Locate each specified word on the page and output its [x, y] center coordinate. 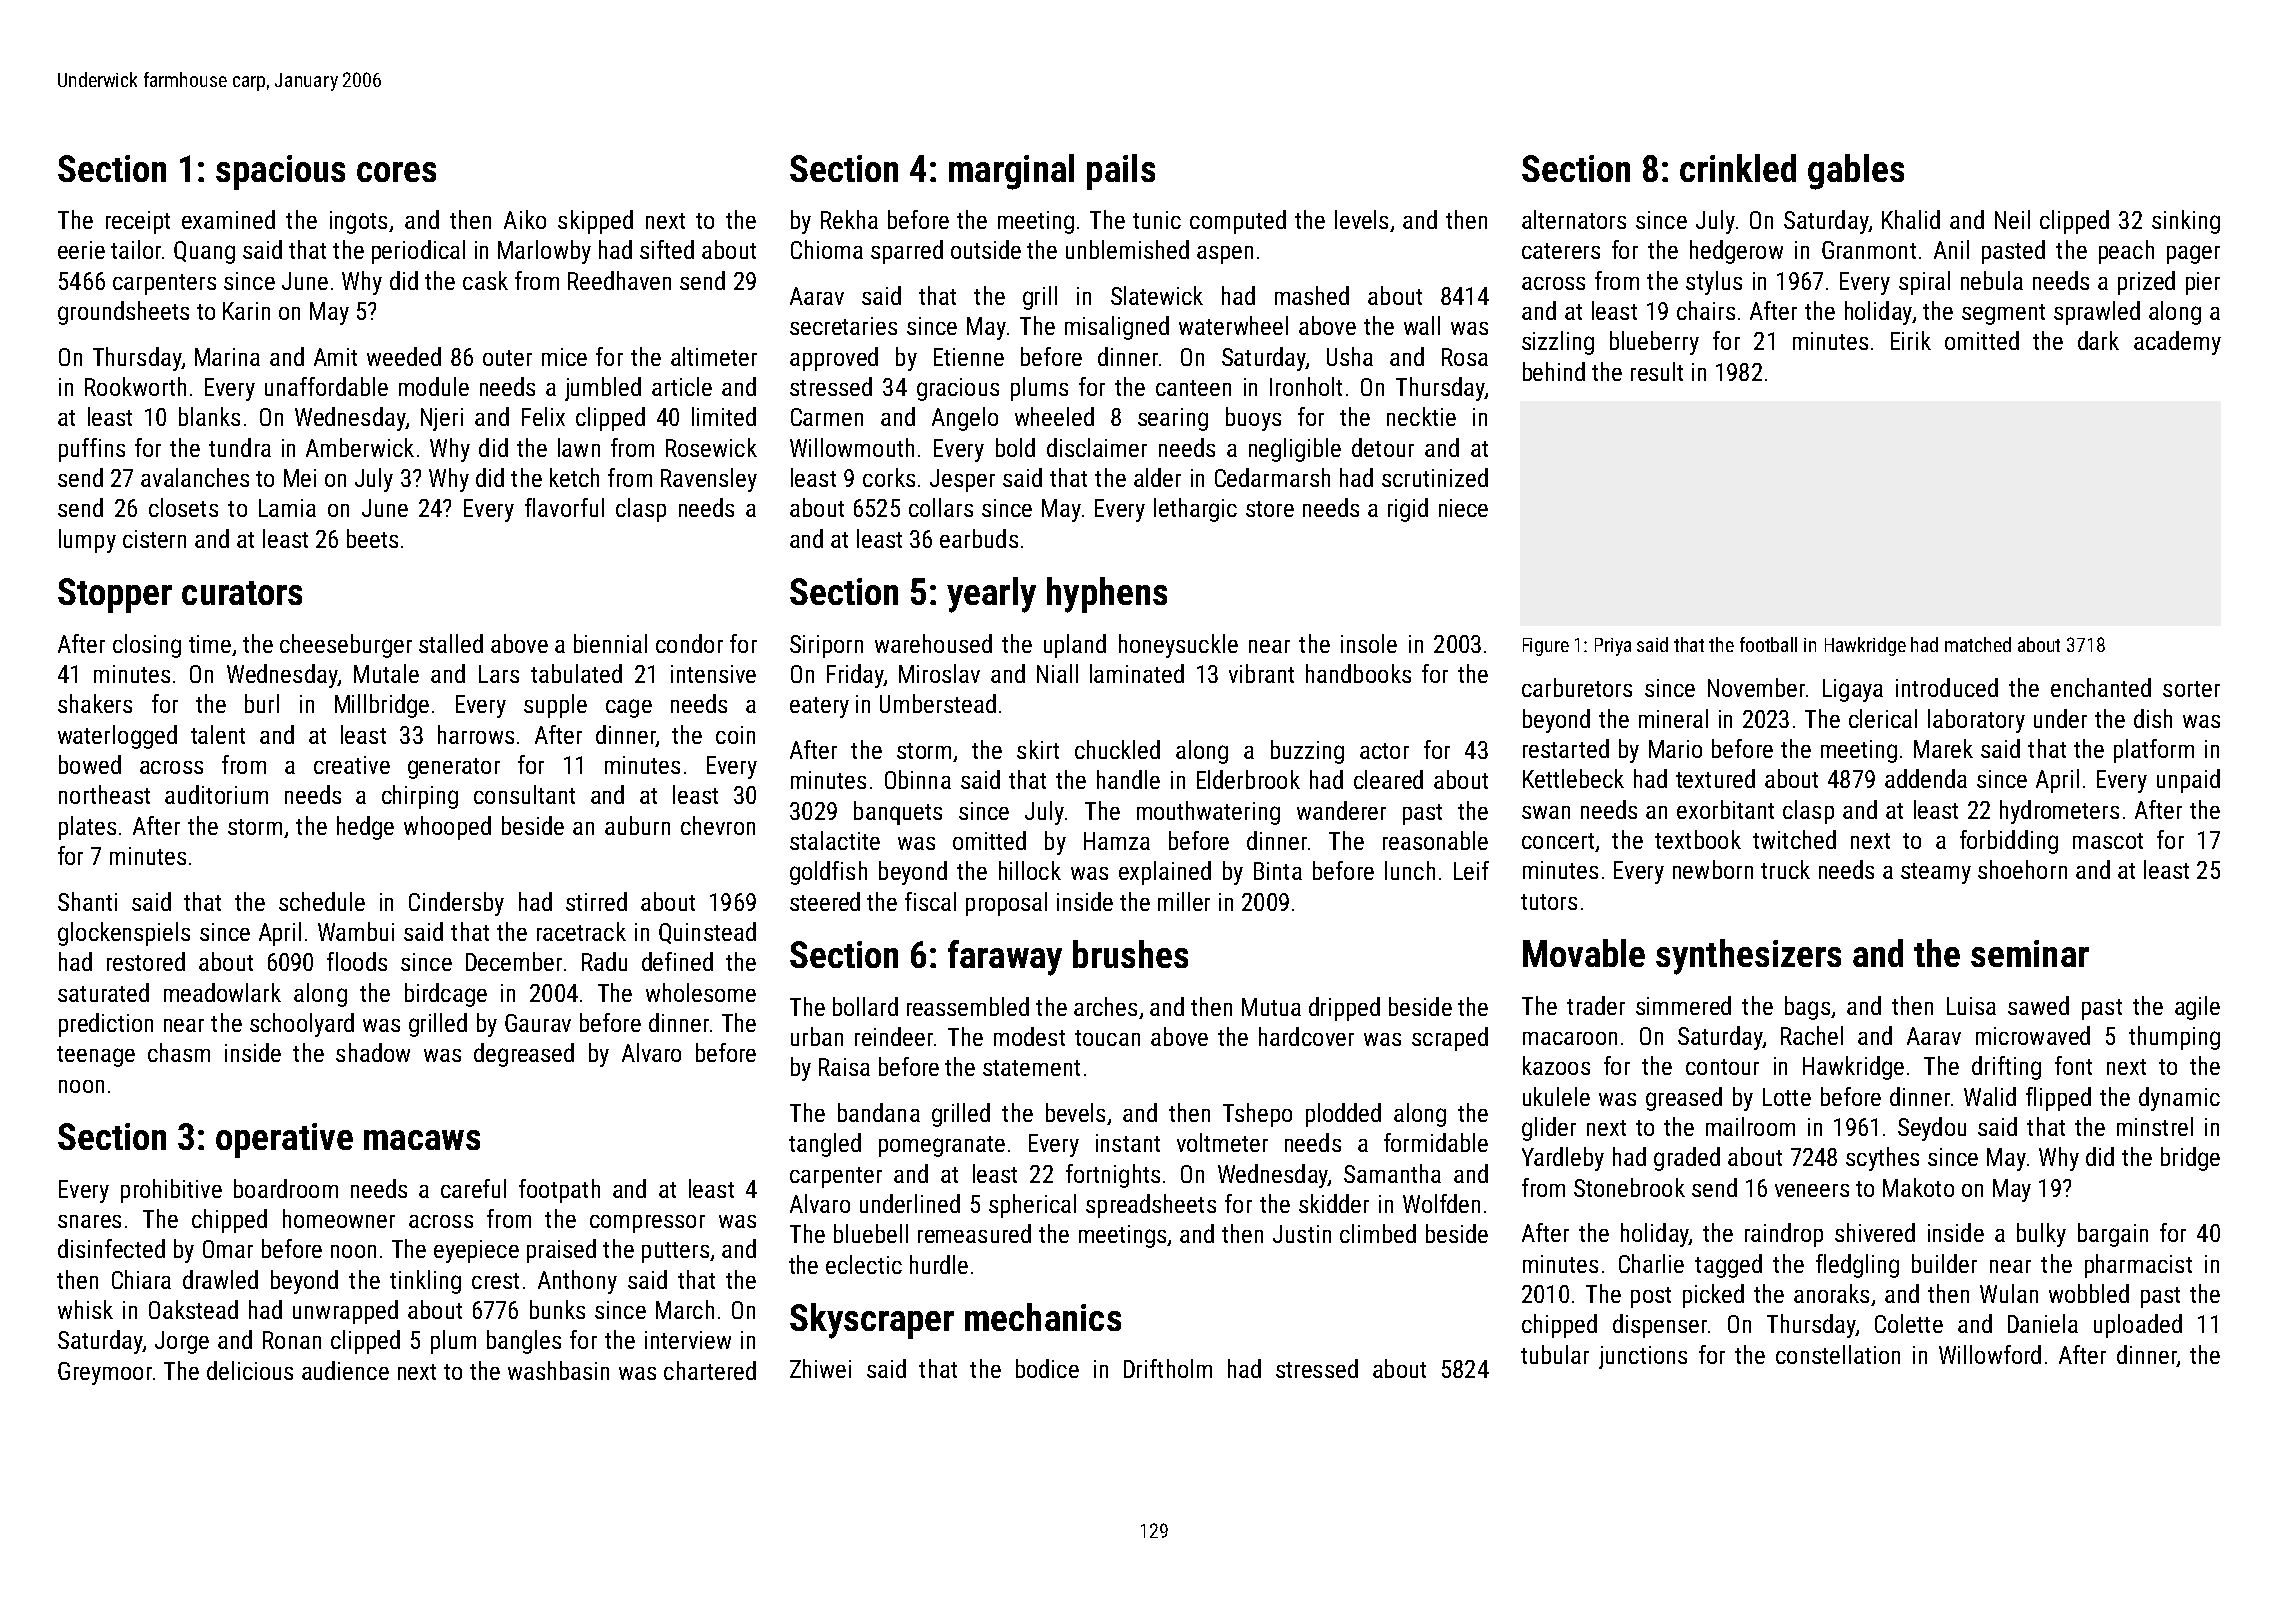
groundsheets [123, 313]
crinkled [1738, 168]
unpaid [2188, 781]
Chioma [827, 249]
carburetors [1577, 687]
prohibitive [171, 1191]
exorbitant [1725, 809]
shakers [95, 703]
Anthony [577, 1282]
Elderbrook [1248, 779]
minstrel [2155, 1126]
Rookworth [135, 386]
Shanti [87, 901]
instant [1128, 1143]
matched [1978, 644]
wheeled [1054, 416]
